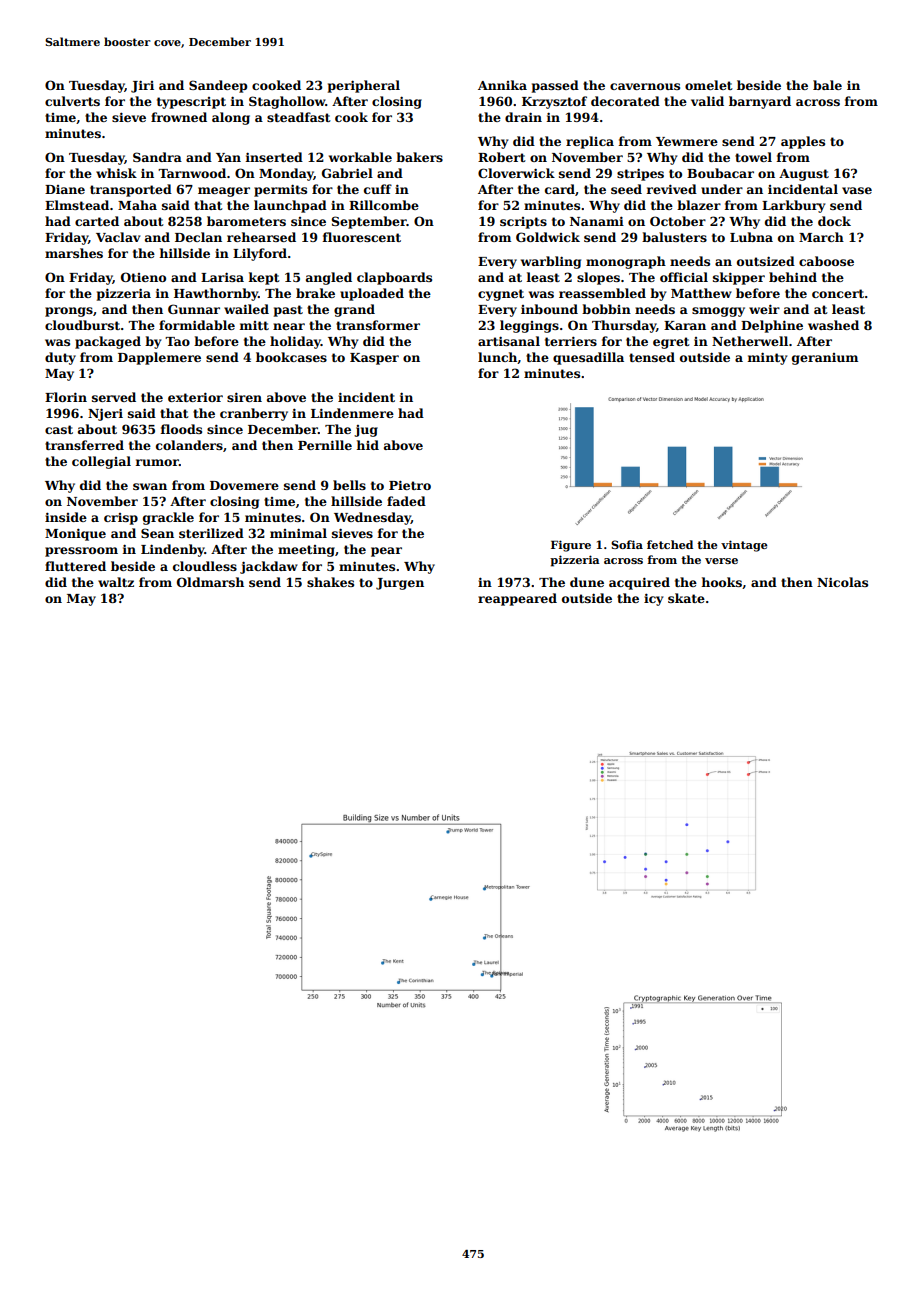 This page has height=1308, width=924. What do you see at coordinates (116, 582) in the page?
I see `waltz` at bounding box center [116, 582].
